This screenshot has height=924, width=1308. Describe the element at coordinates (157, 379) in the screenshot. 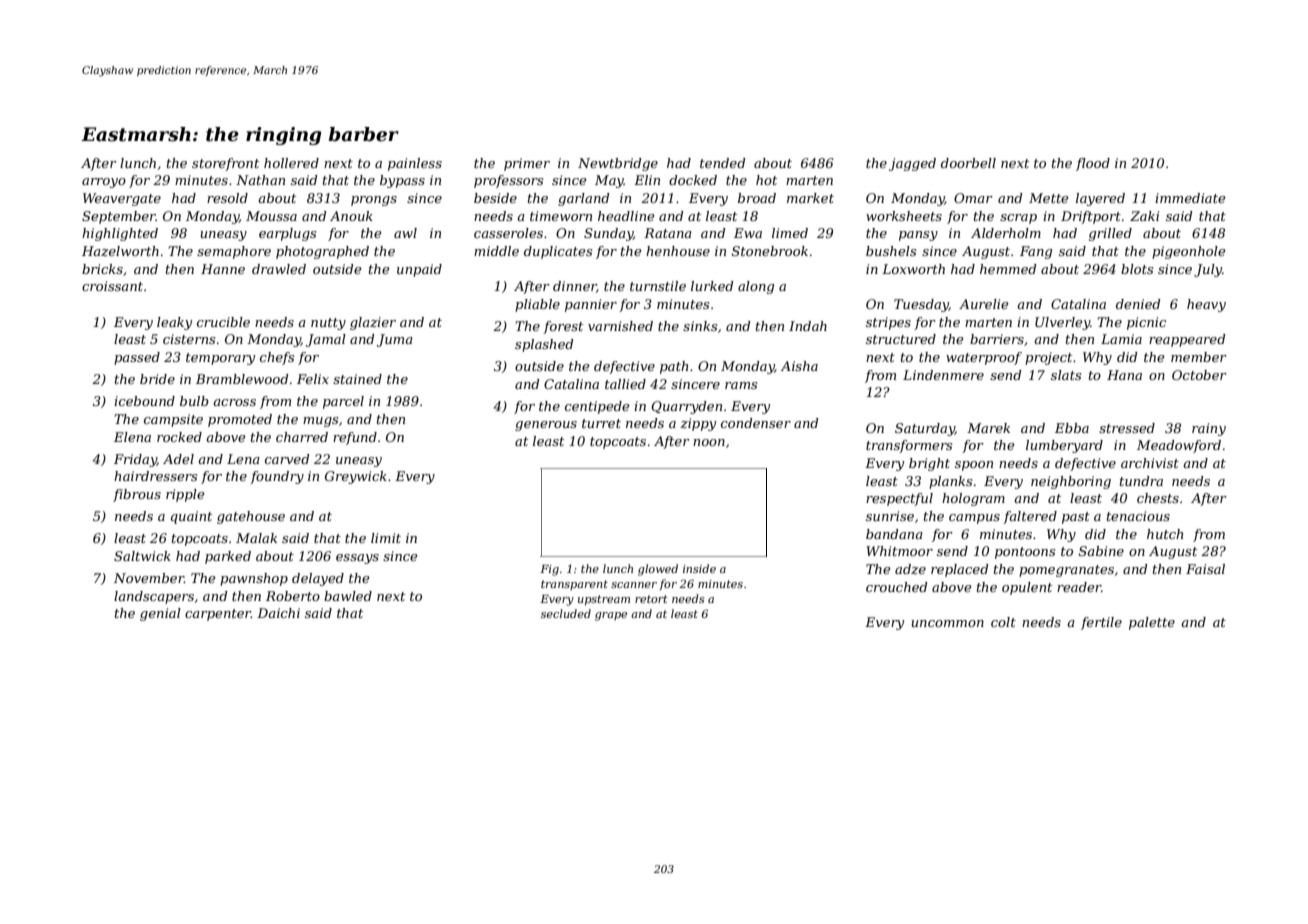

I see `bride` at that location.
